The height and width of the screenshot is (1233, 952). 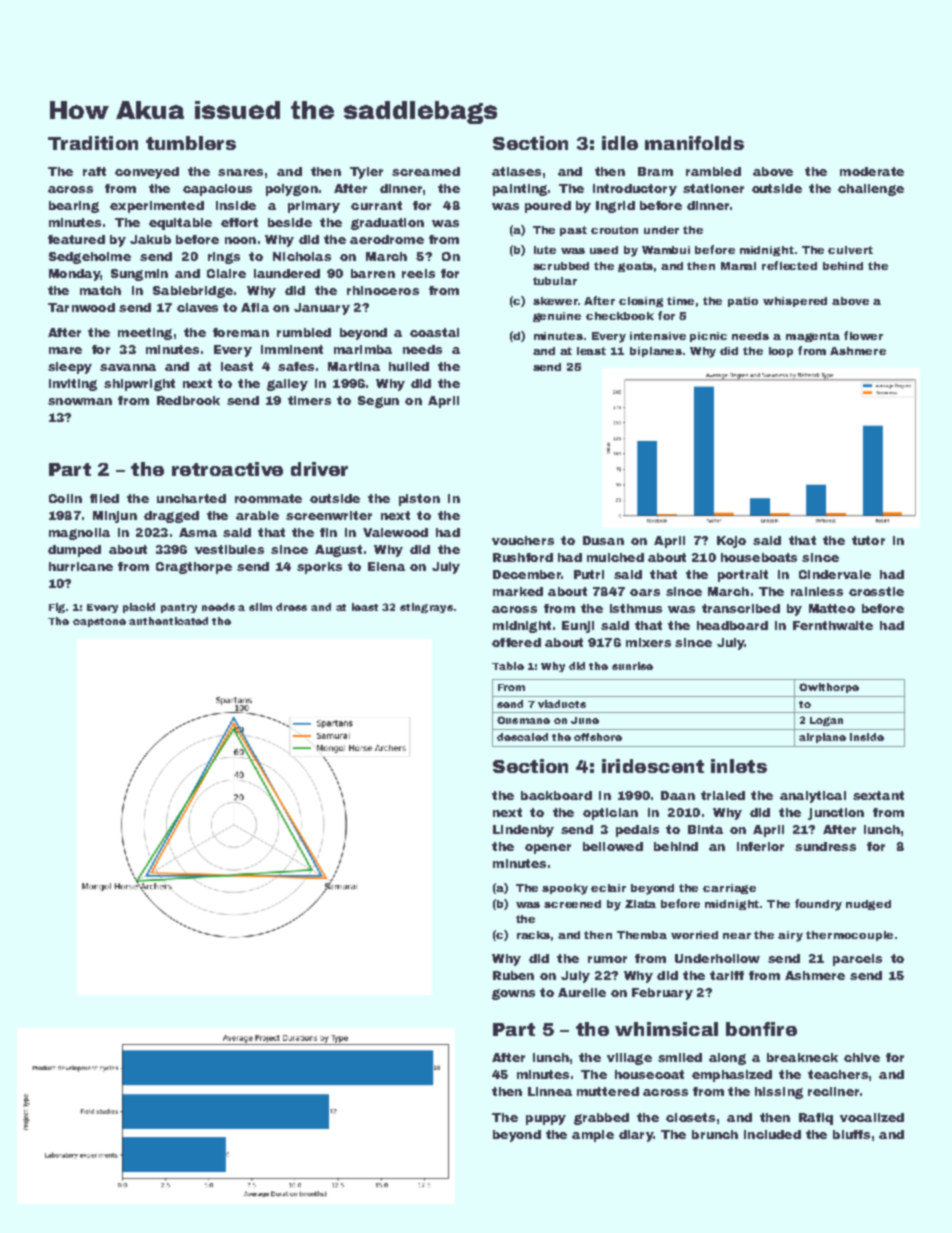 What do you see at coordinates (603, 540) in the screenshot?
I see `Dusan` at bounding box center [603, 540].
